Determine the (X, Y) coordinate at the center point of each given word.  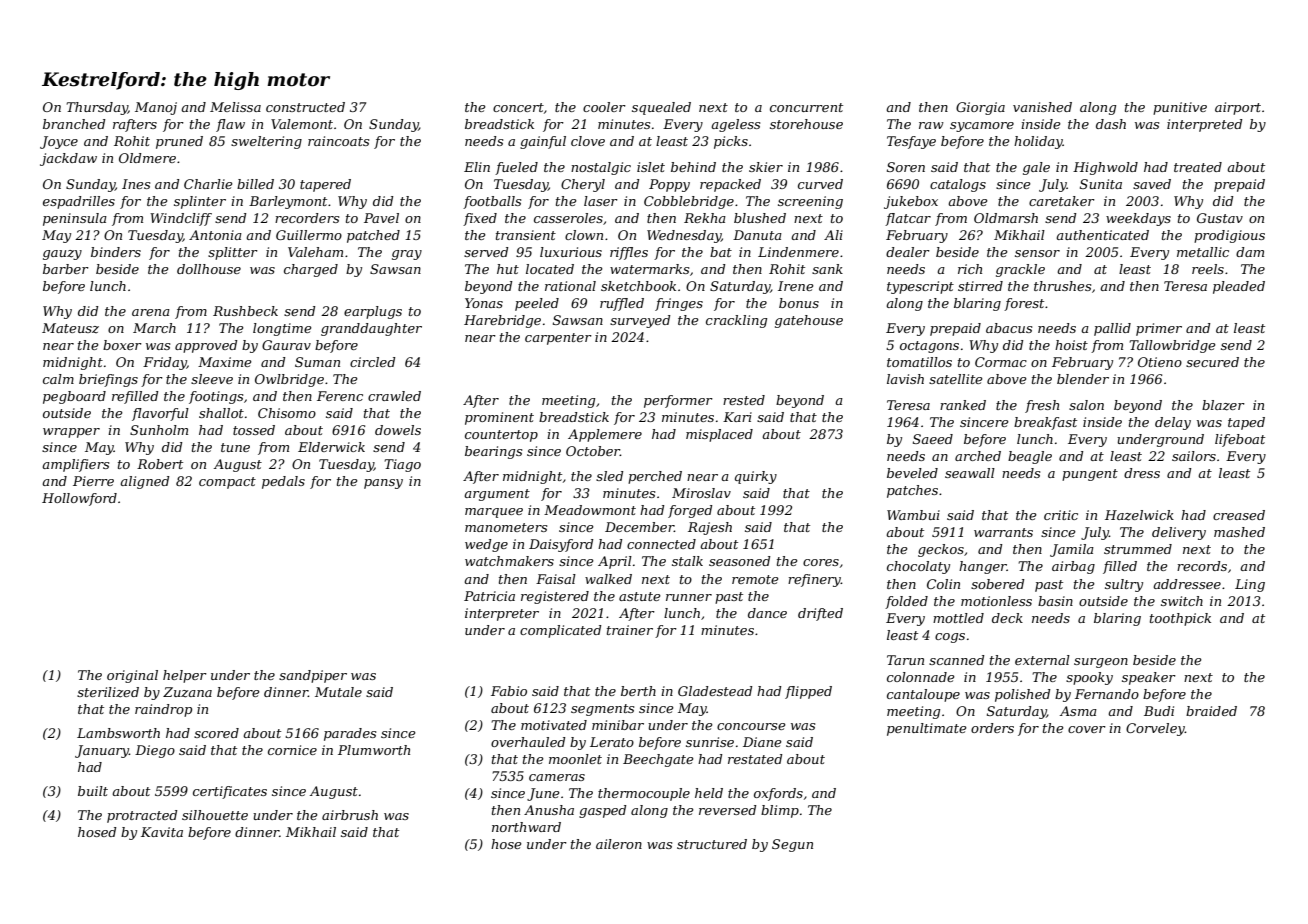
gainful (543, 142)
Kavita (162, 832)
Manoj (156, 108)
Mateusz (70, 328)
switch (1182, 601)
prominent (499, 418)
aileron (619, 844)
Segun (792, 845)
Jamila (1072, 550)
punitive (1180, 108)
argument (497, 495)
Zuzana (187, 692)
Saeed (933, 439)
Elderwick (331, 447)
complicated (560, 631)
